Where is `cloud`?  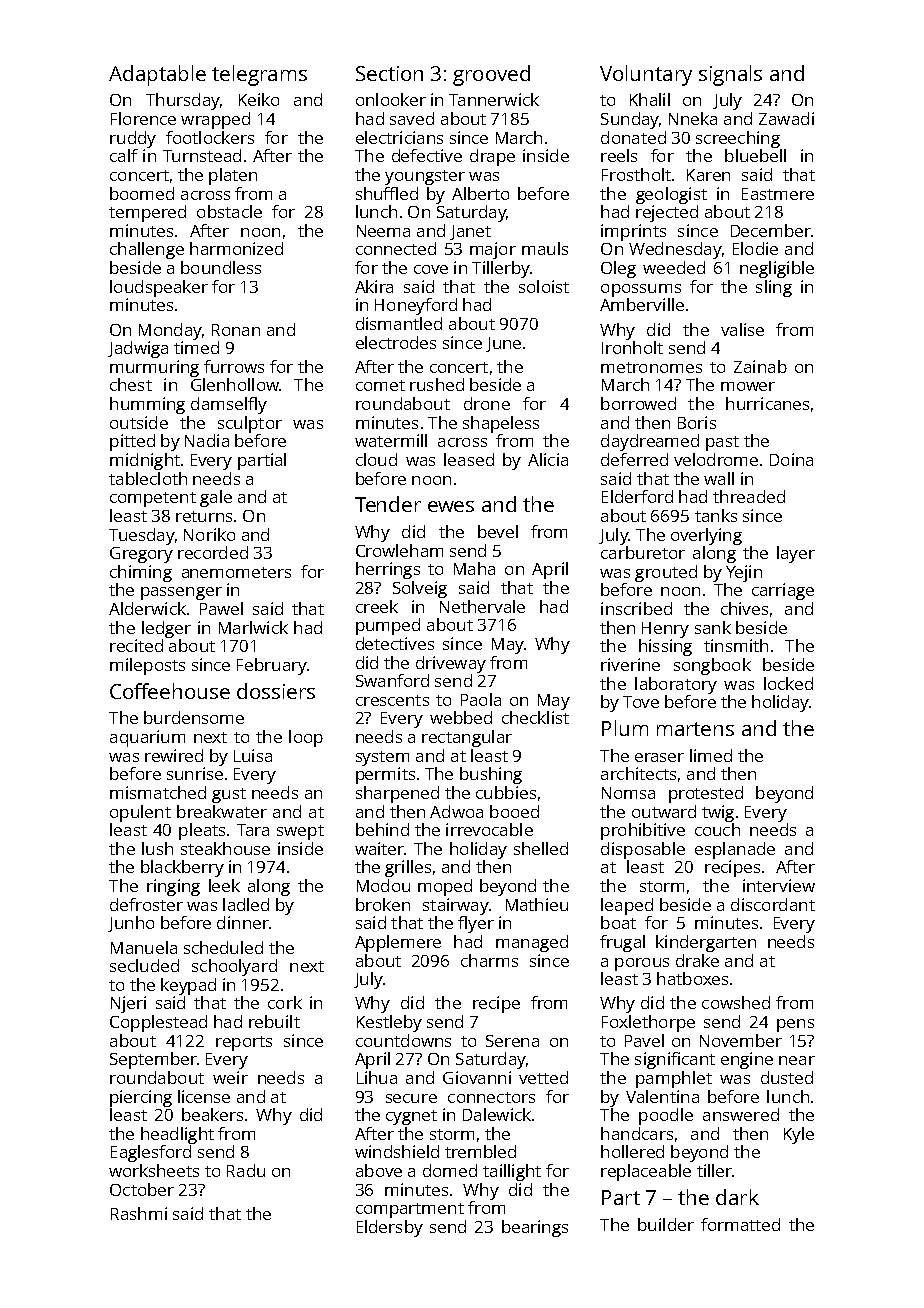
cloud is located at coordinates (376, 459).
